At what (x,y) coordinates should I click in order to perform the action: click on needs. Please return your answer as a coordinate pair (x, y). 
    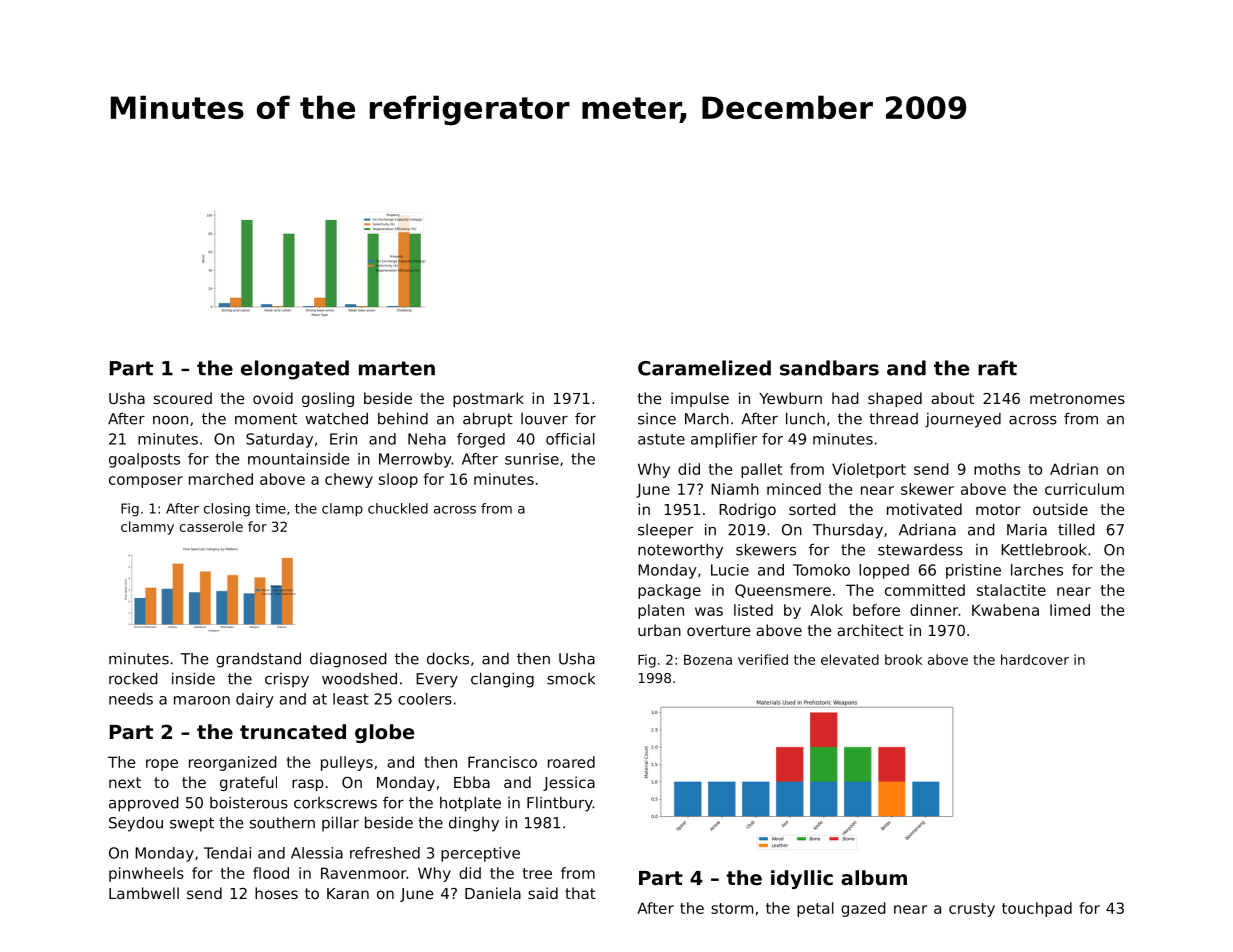
    Looking at the image, I should click on (131, 699).
